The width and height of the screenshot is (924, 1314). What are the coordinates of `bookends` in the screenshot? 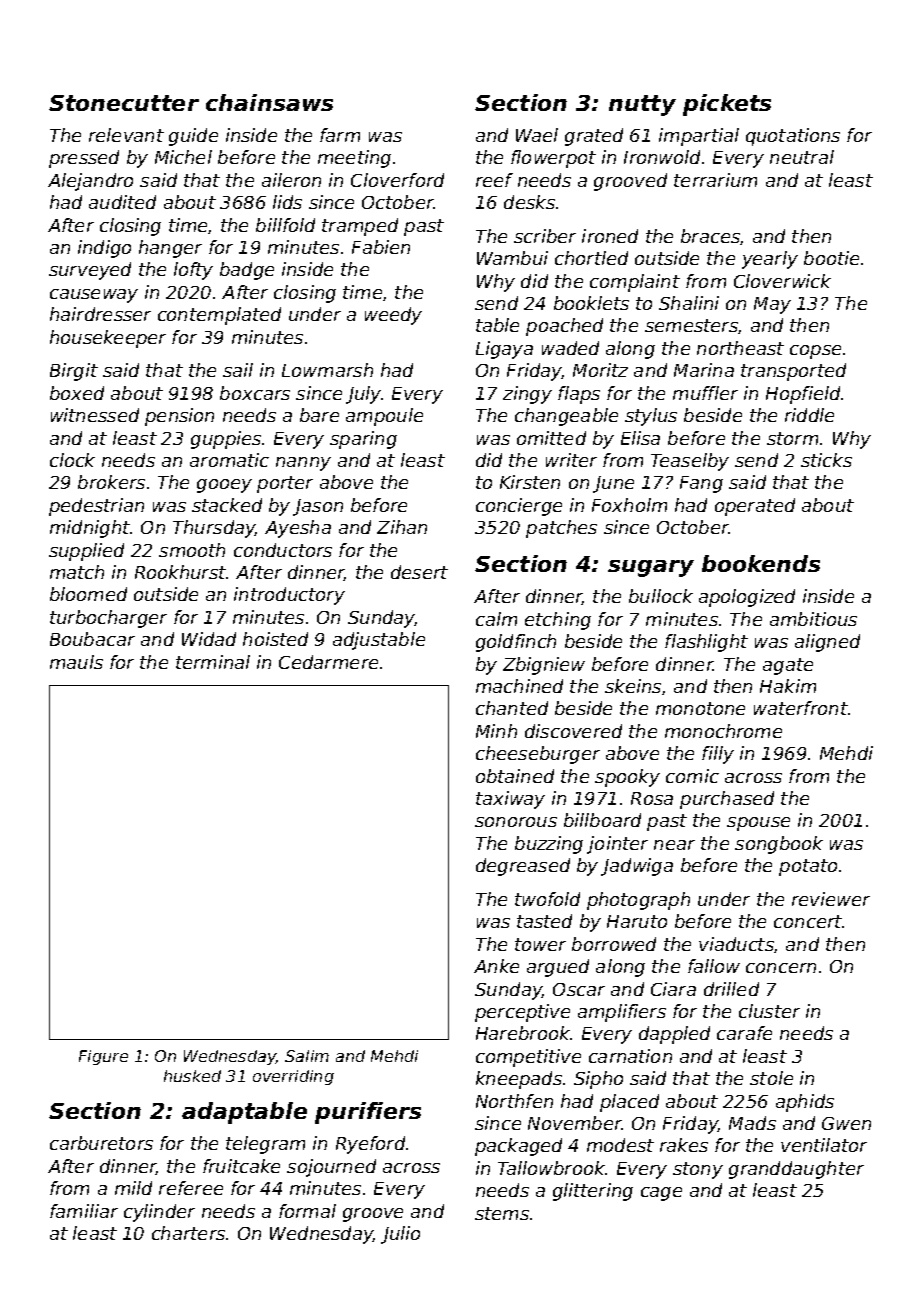 It's located at (761, 563).
